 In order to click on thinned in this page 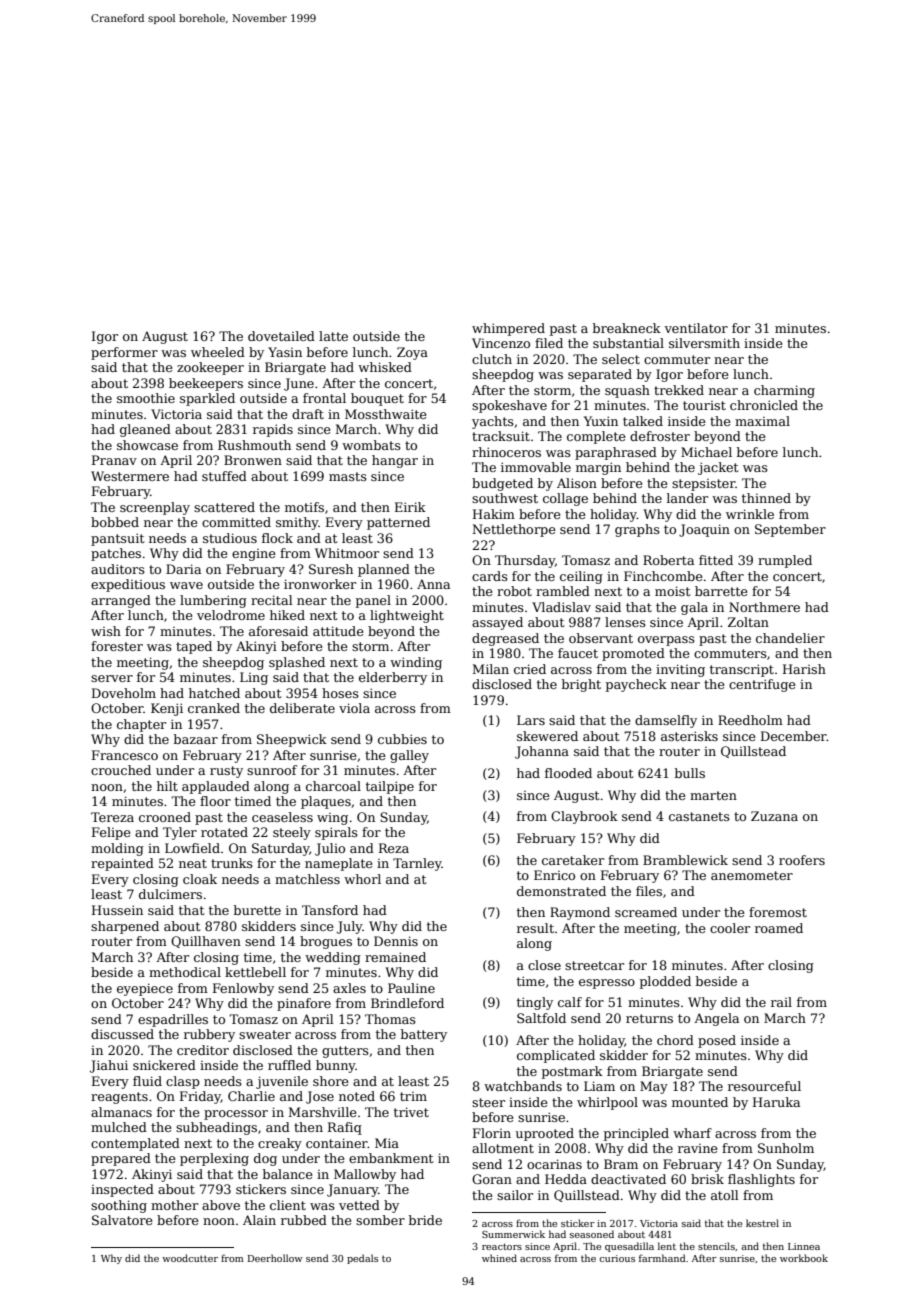, I will do `click(766, 498)`.
